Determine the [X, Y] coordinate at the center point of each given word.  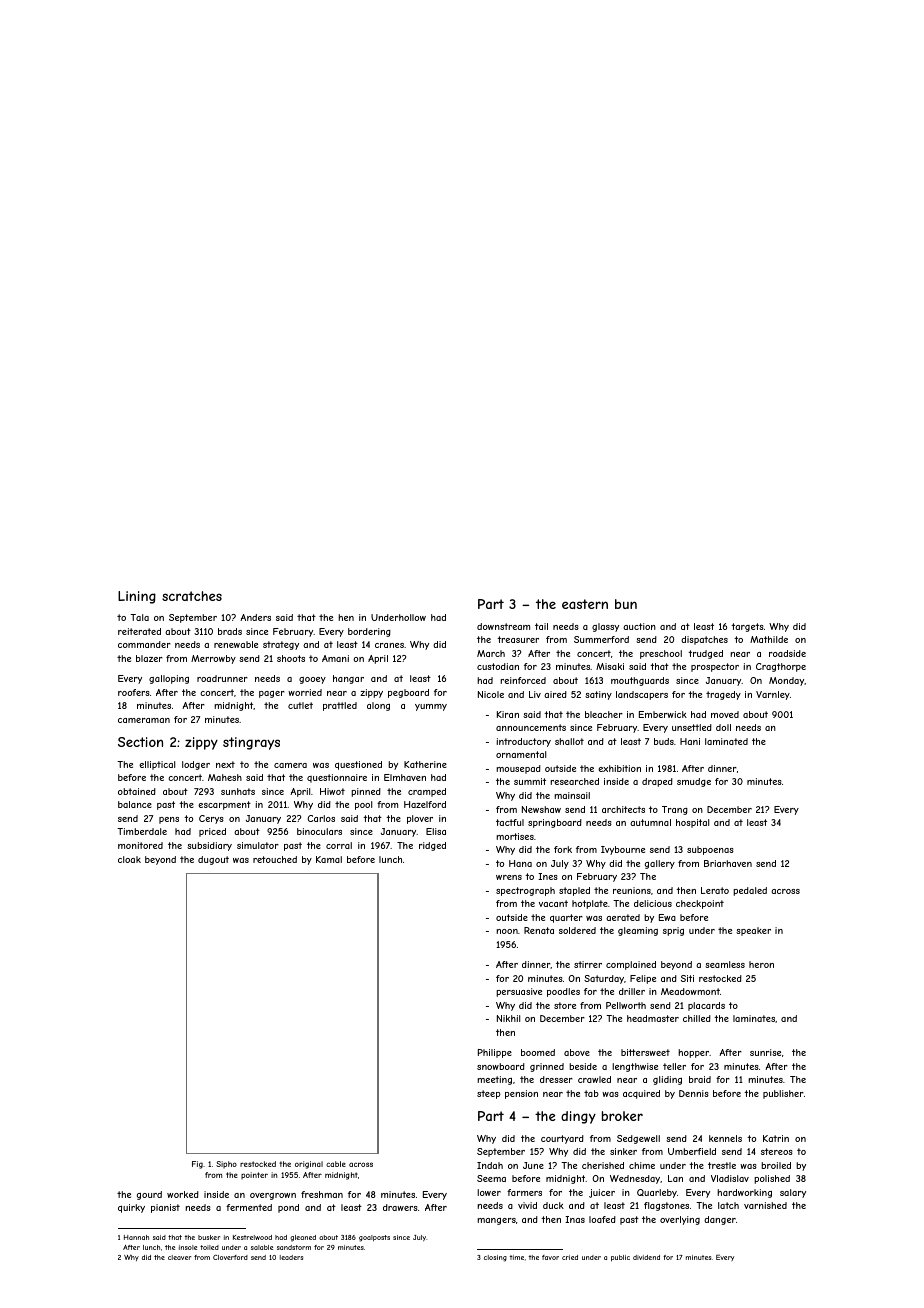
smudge [694, 782]
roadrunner [222, 678]
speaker [753, 931]
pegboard [408, 693]
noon [507, 931]
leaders [291, 1257]
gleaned [303, 1238]
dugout [213, 860]
